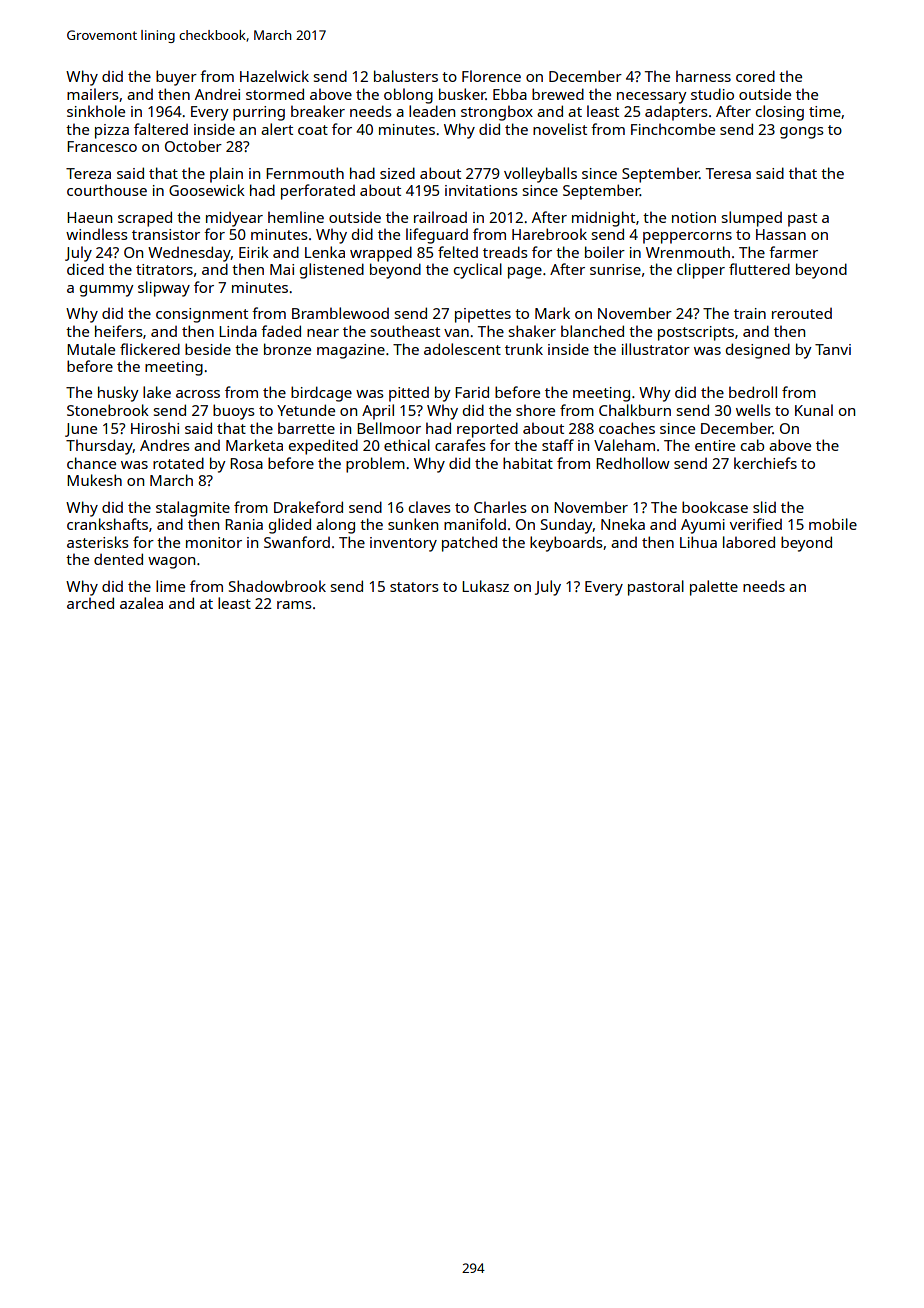 The width and height of the image is (924, 1308). Describe the element at coordinates (481, 190) in the image. I see `invitations` at that location.
